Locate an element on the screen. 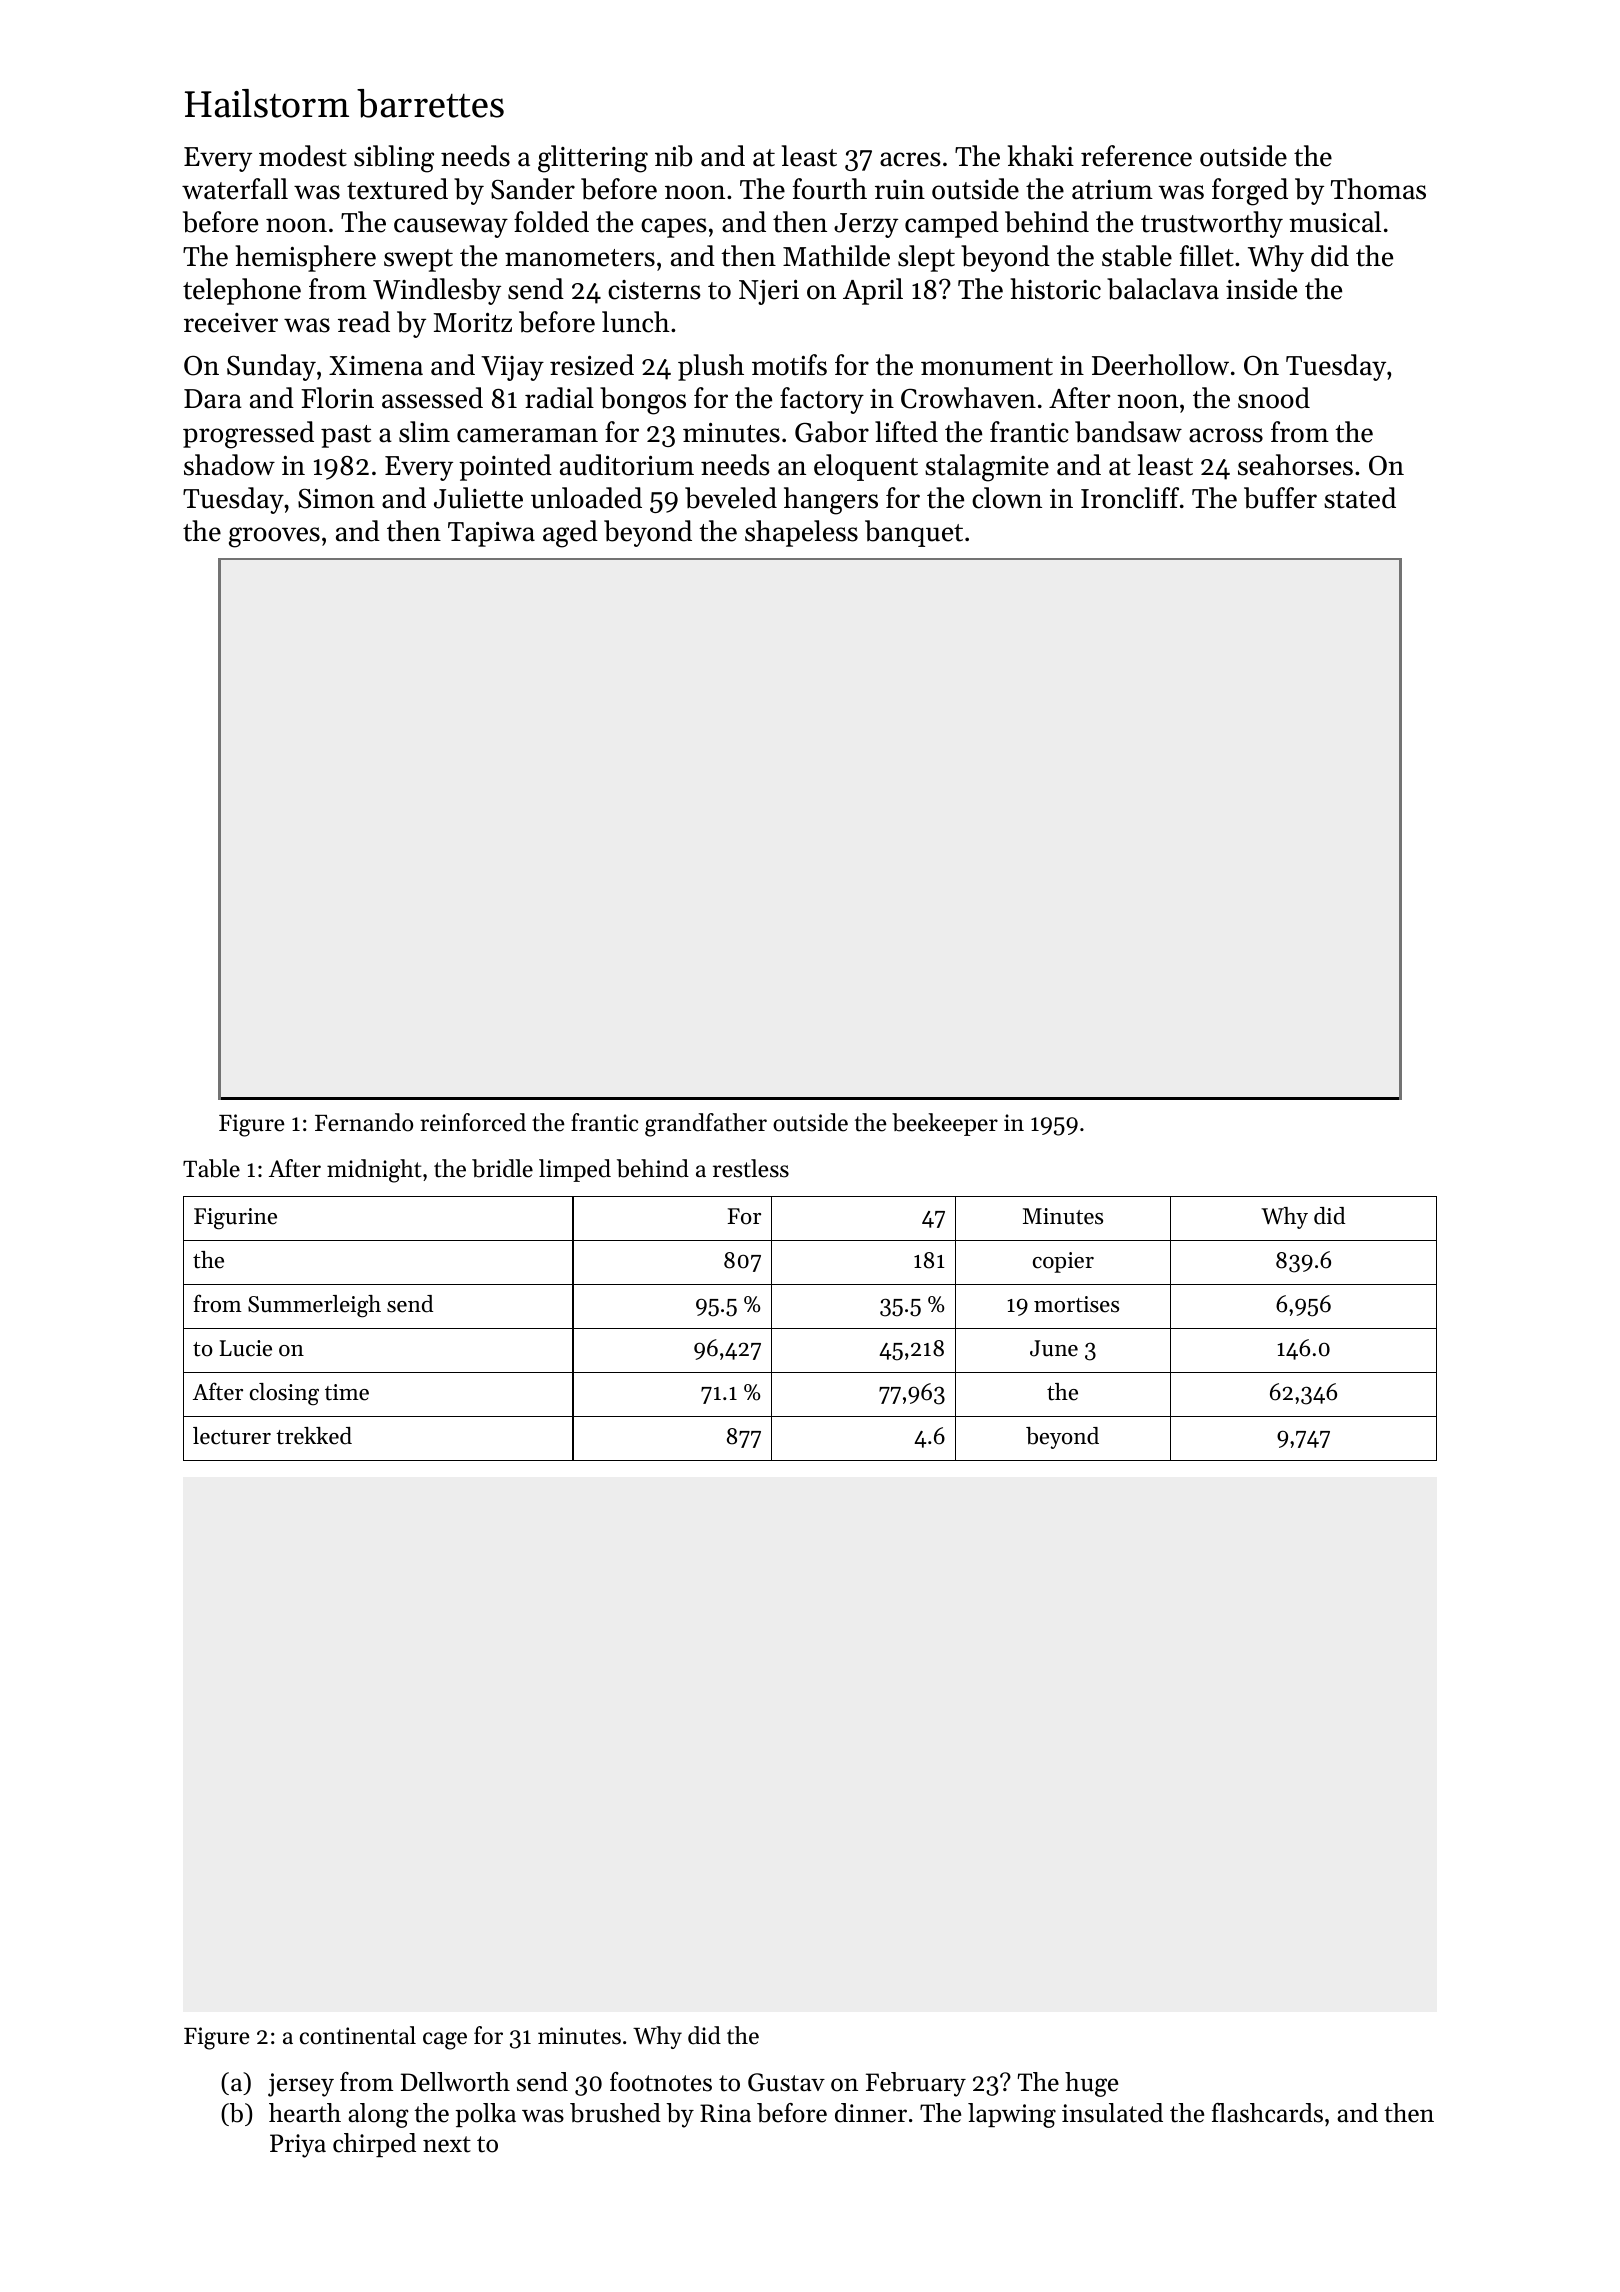  insulated is located at coordinates (1112, 2113).
